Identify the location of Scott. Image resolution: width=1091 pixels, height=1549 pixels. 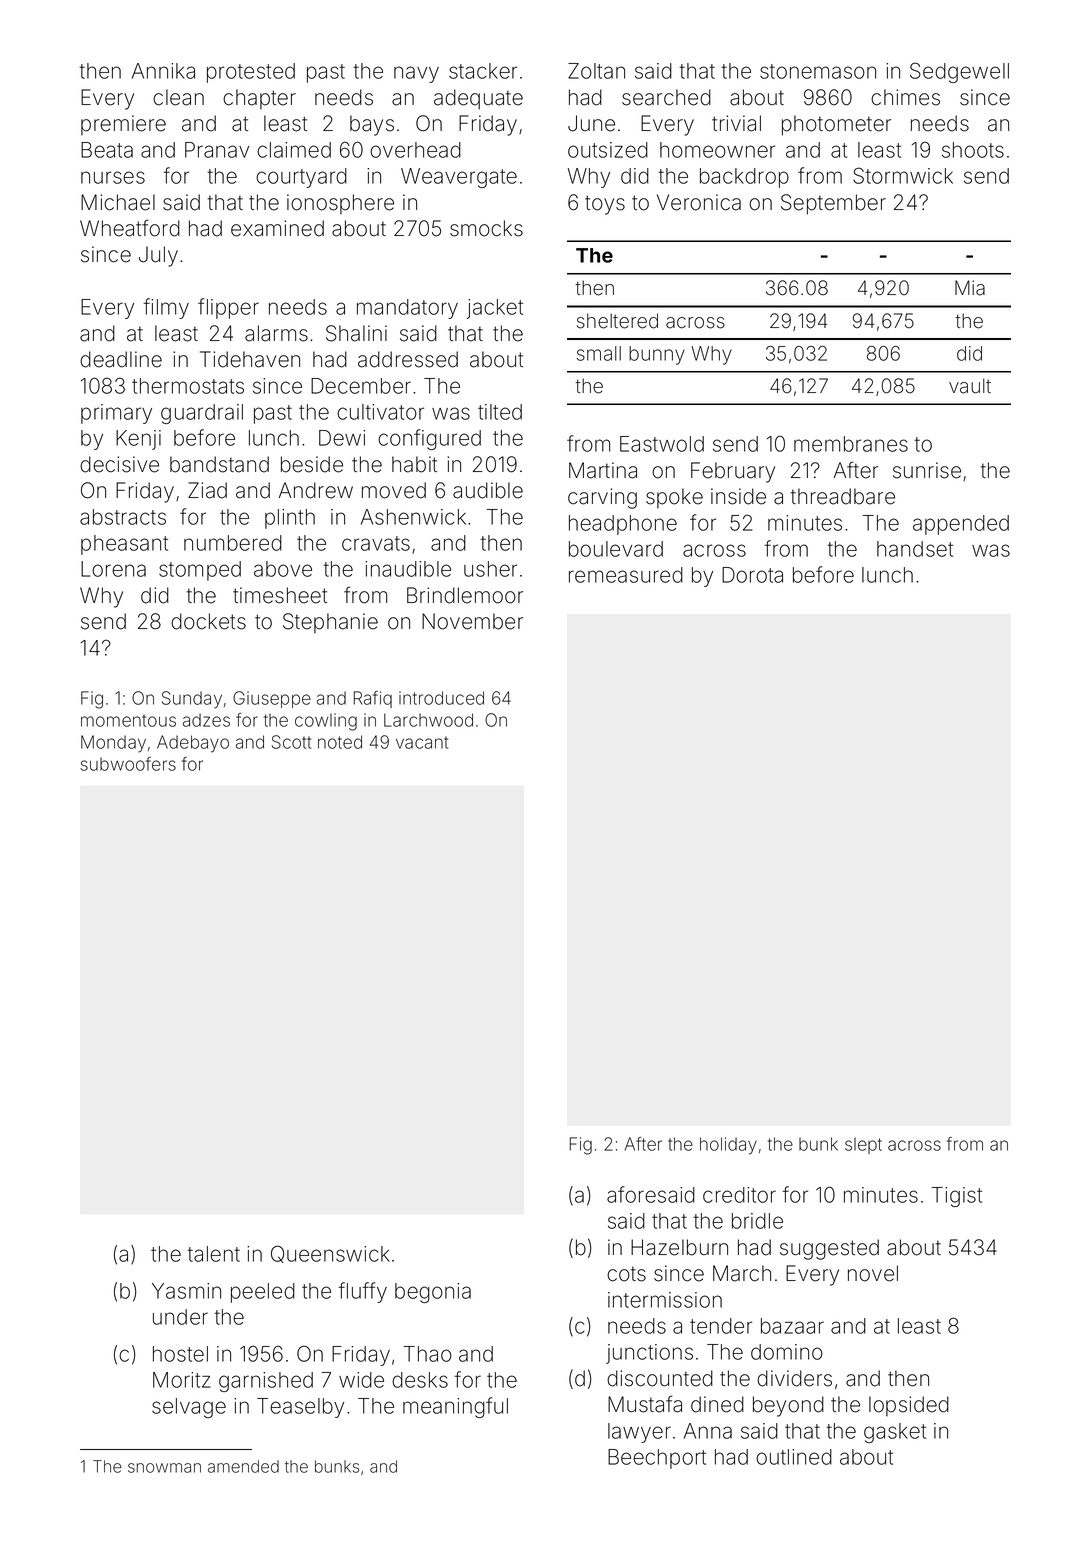
(291, 742).
